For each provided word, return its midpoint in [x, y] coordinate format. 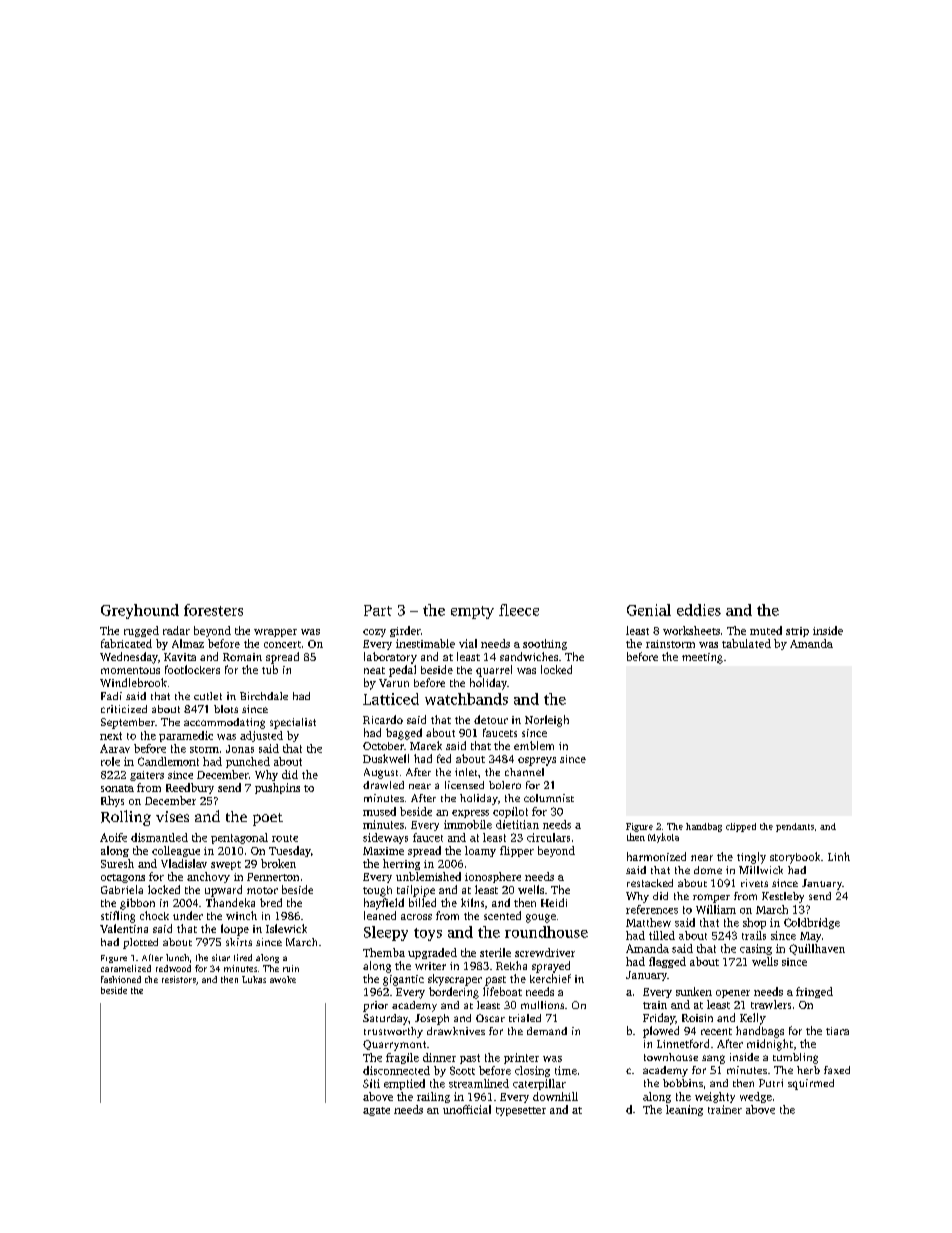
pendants [795, 827]
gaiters [147, 776]
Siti [371, 1083]
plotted [140, 943]
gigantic [403, 980]
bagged [404, 734]
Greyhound [140, 611]
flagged [667, 962]
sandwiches [529, 656]
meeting [702, 658]
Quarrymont [394, 1045]
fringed [814, 992]
